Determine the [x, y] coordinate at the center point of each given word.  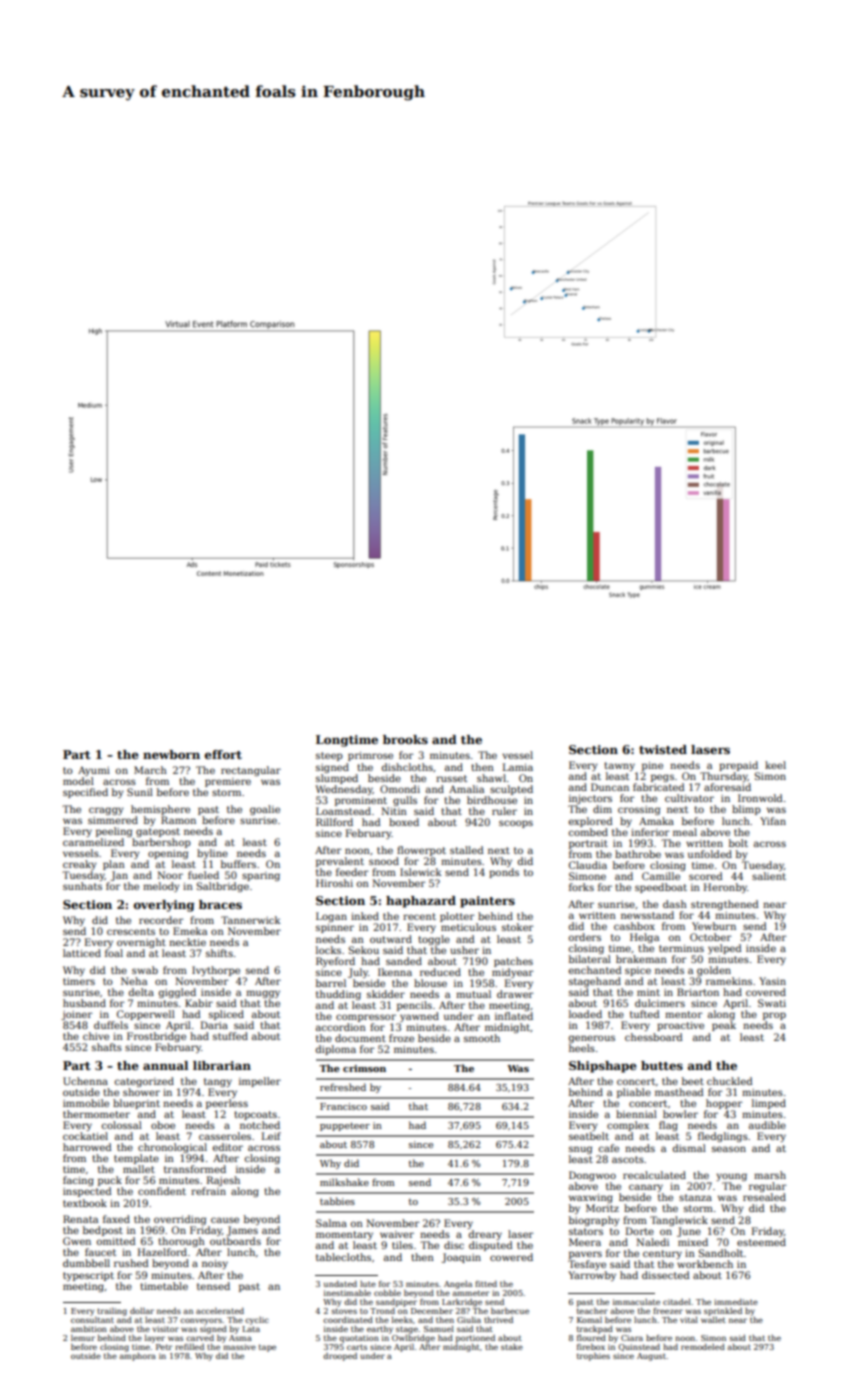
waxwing [591, 1198]
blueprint [136, 1104]
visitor [165, 1329]
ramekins [729, 981]
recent [419, 916]
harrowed [87, 1147]
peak [724, 1026]
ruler [504, 811]
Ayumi [94, 771]
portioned [475, 1339]
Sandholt [721, 1253]
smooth [482, 1038]
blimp [746, 810]
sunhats [82, 886]
